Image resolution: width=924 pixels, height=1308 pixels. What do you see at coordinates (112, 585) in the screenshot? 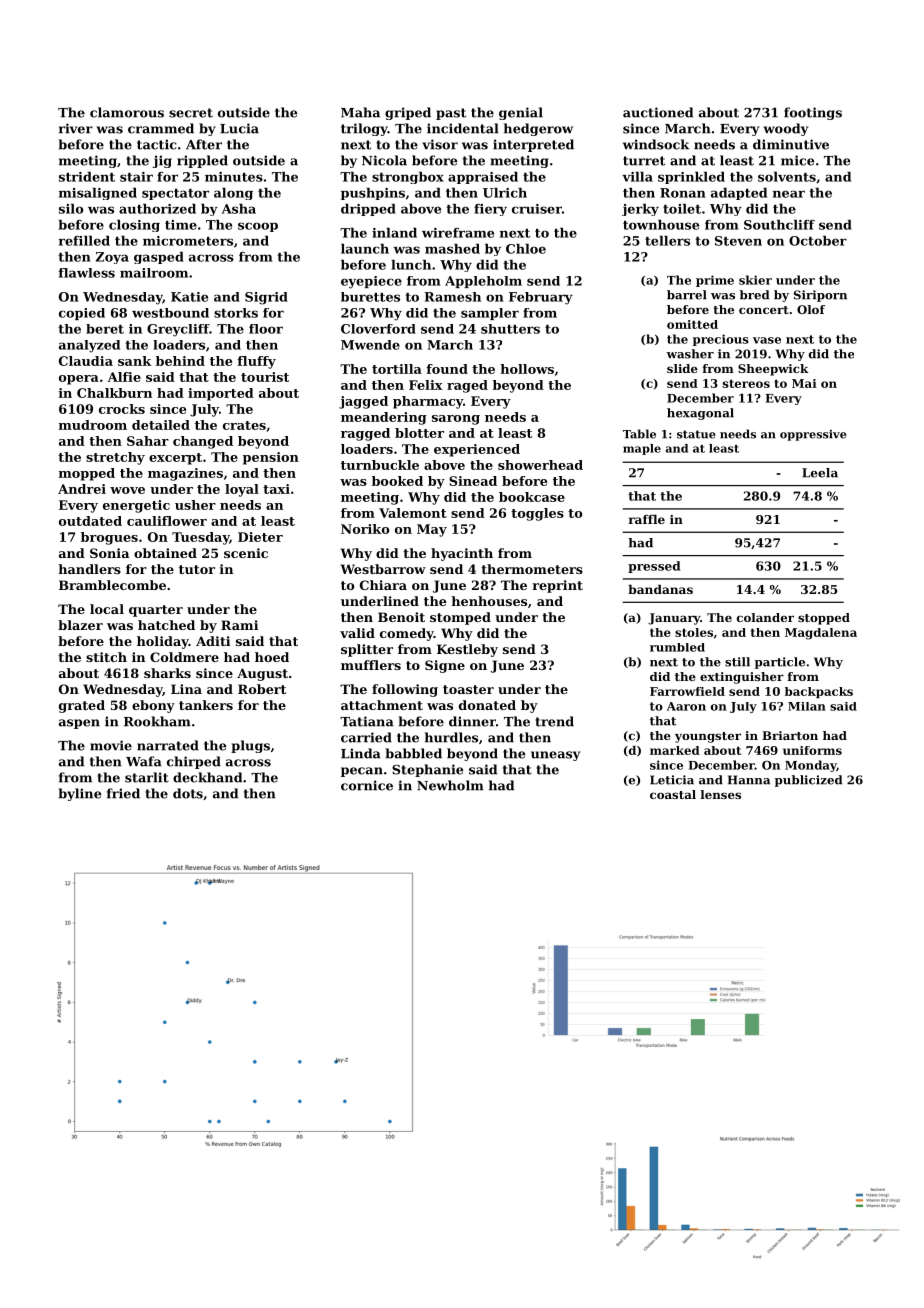
I see `Bramblecombe` at bounding box center [112, 585].
